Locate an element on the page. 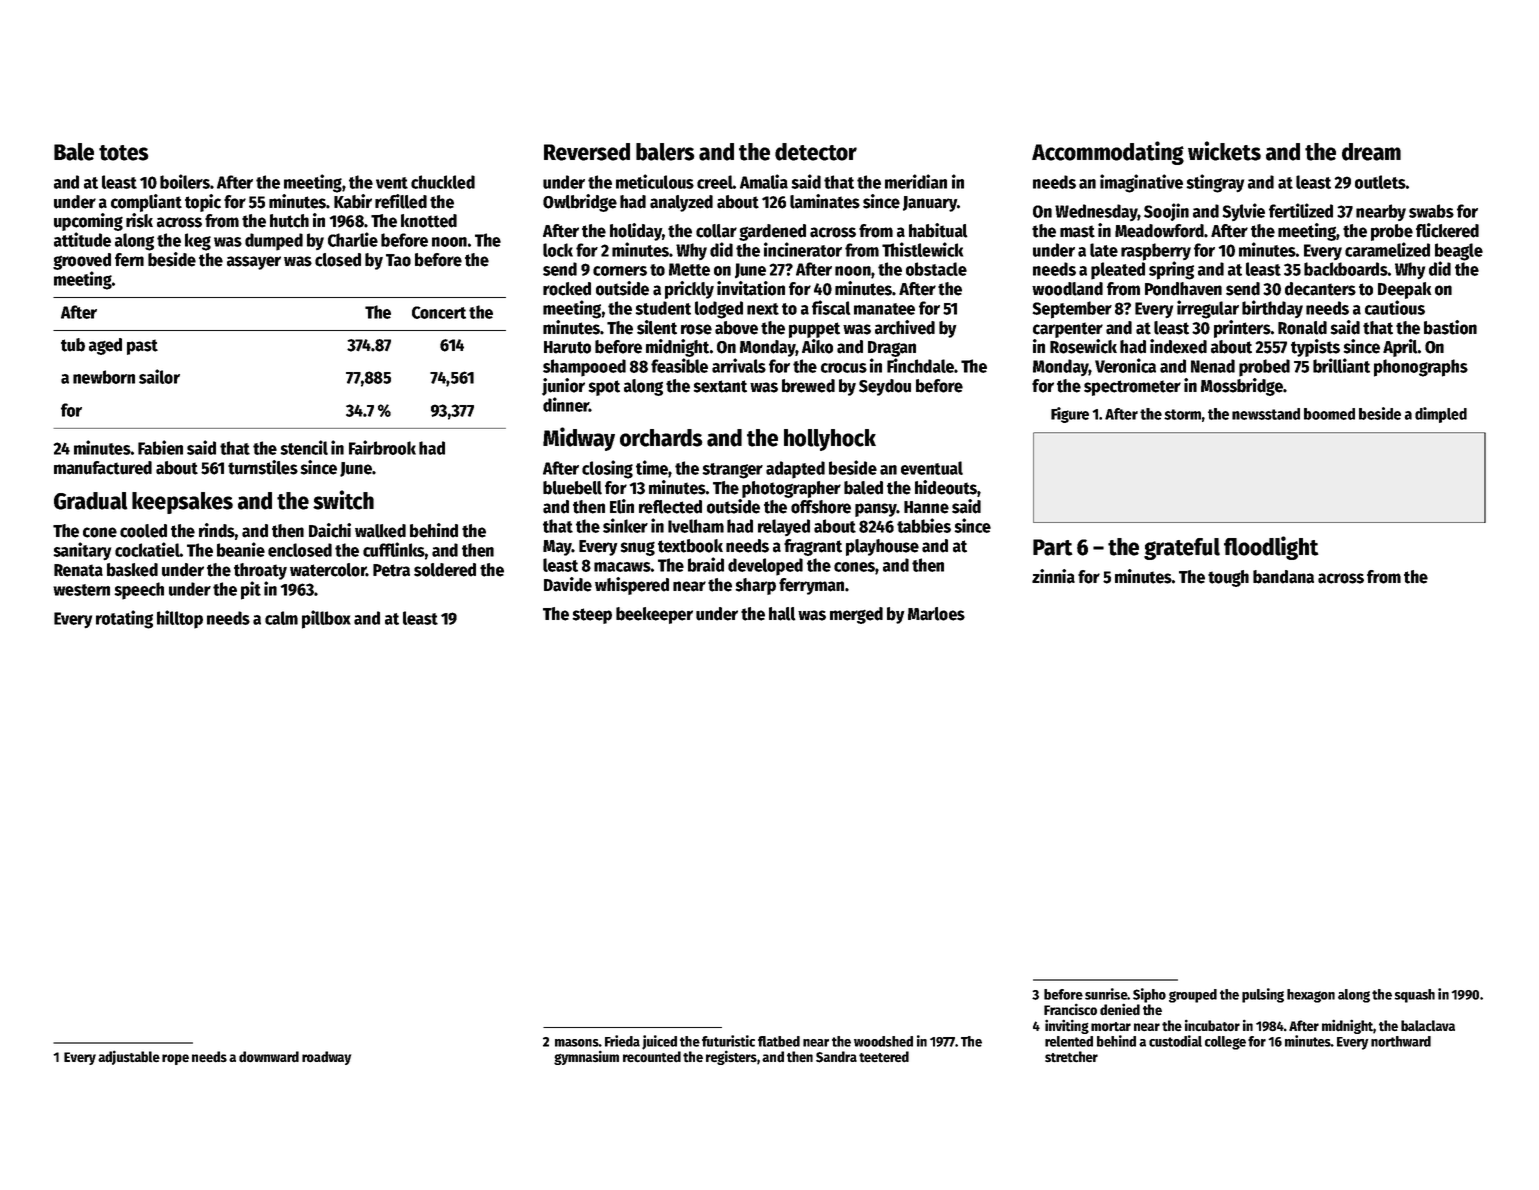  beanie is located at coordinates (241, 549).
